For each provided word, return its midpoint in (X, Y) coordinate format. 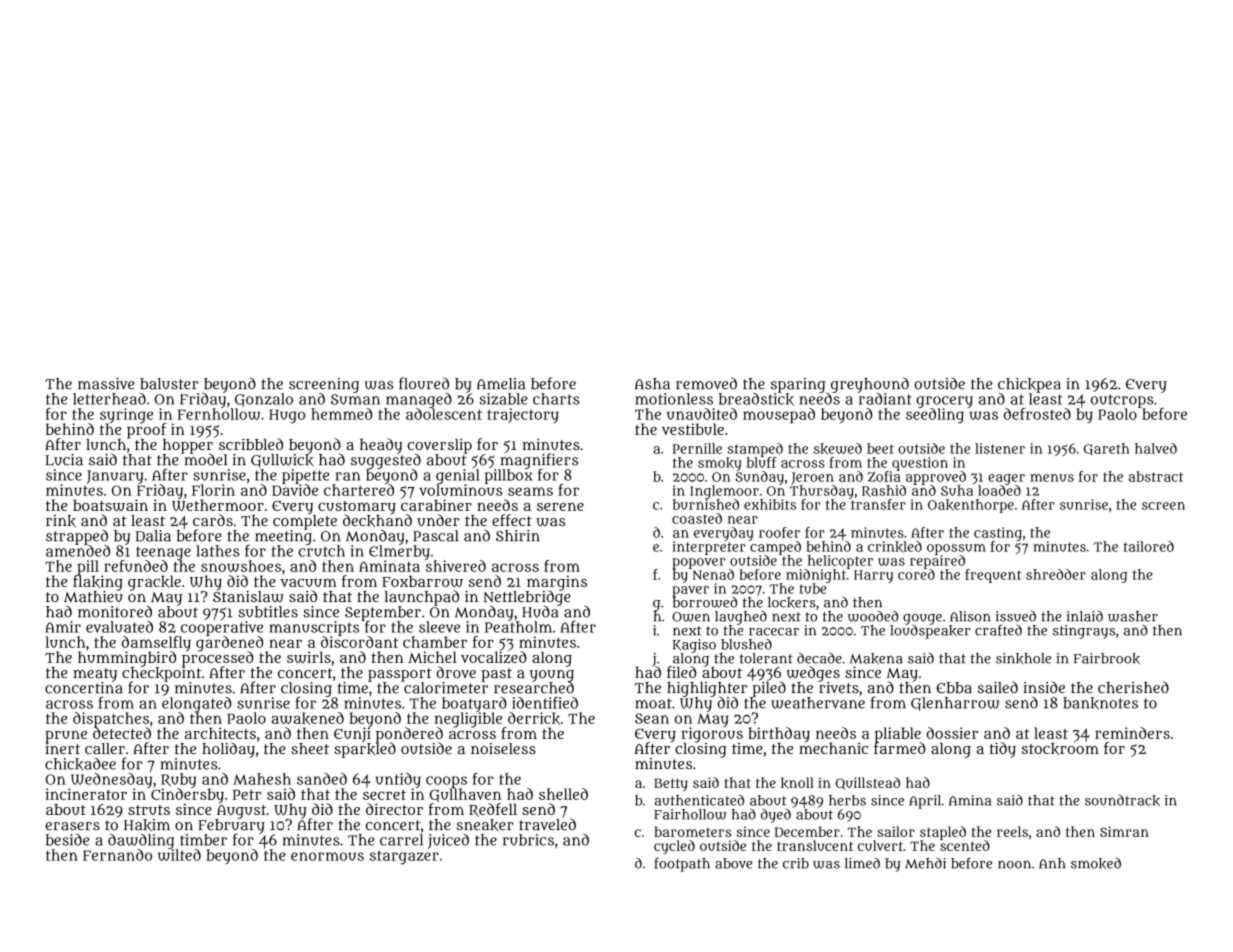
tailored (1148, 546)
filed (681, 672)
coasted (697, 518)
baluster (169, 384)
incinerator (86, 794)
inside (1044, 687)
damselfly (156, 643)
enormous (327, 856)
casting (998, 534)
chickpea (1029, 385)
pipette (305, 476)
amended (78, 551)
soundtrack (1122, 801)
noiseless (503, 748)
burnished (706, 504)
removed (706, 383)
